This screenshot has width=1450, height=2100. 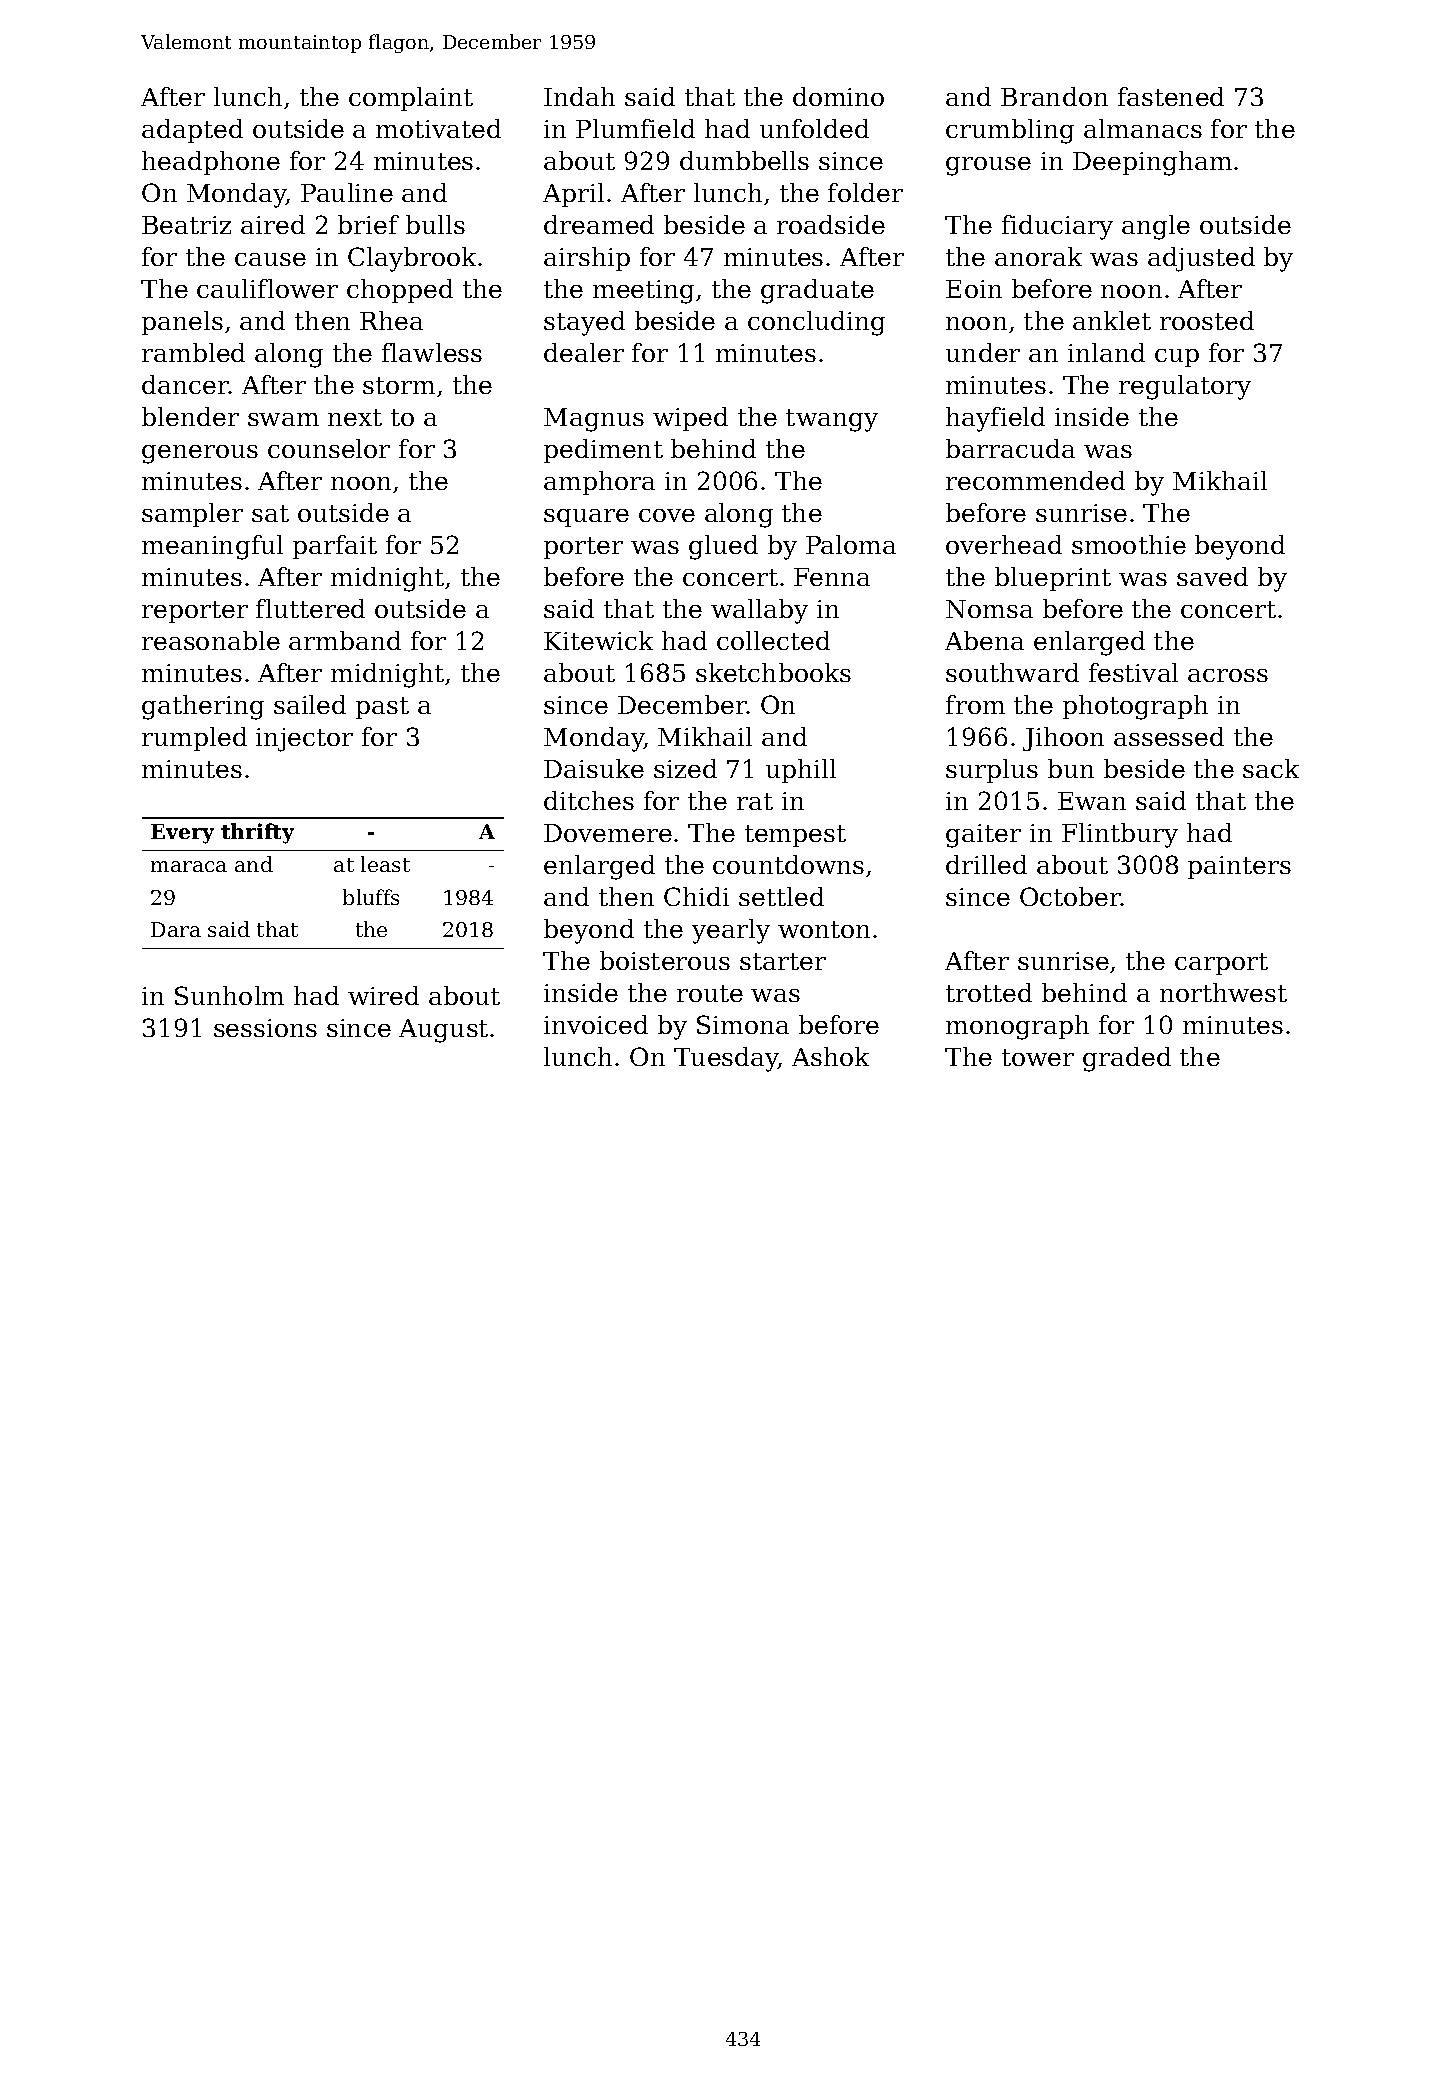 What do you see at coordinates (851, 544) in the screenshot?
I see `Paloma` at bounding box center [851, 544].
